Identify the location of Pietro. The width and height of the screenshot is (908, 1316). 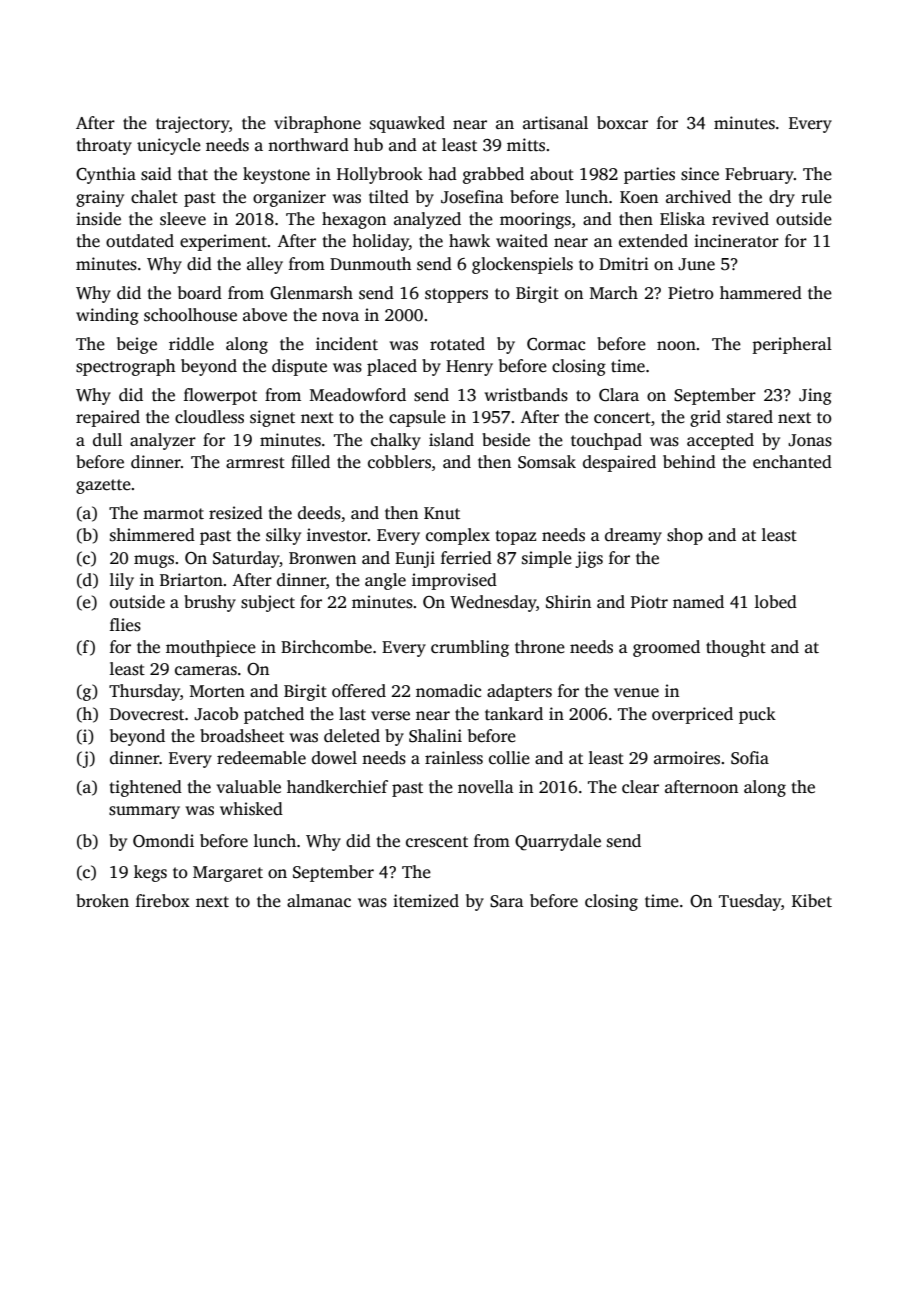
(691, 292).
